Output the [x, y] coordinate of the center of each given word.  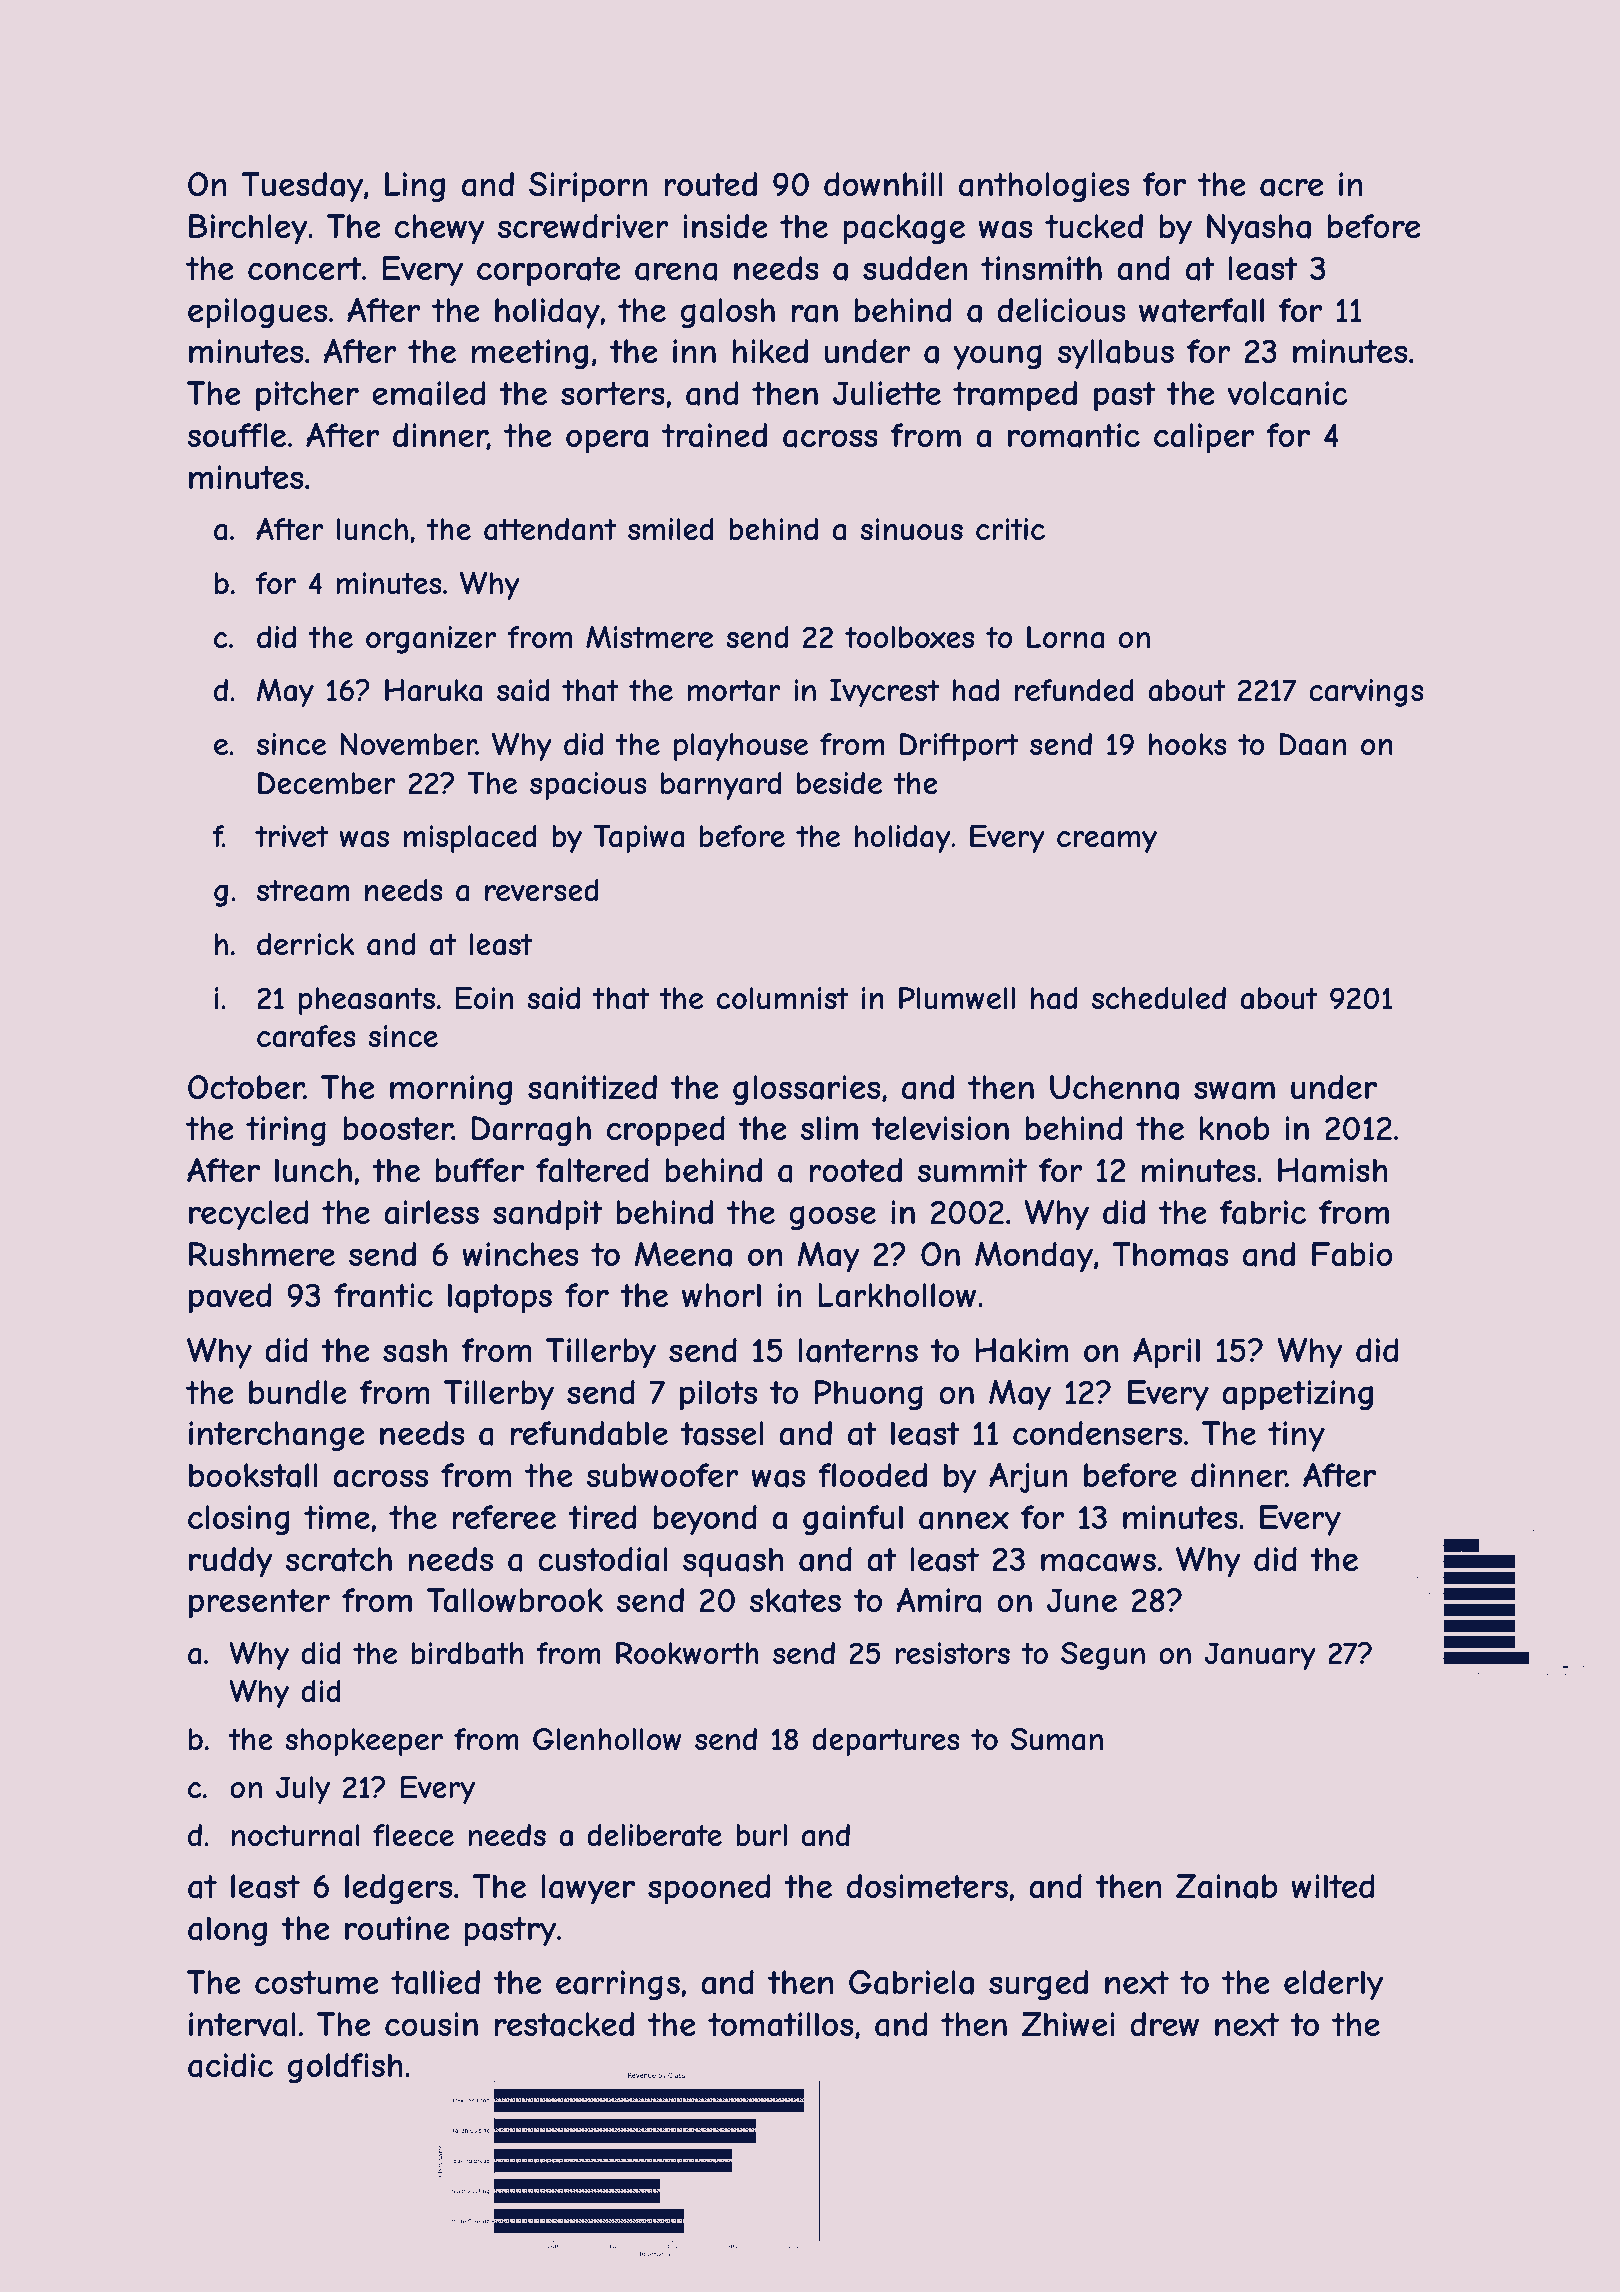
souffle [236, 435]
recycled [249, 1215]
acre [1291, 187]
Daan [1312, 744]
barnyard [721, 786]
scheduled [1159, 998]
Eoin [484, 998]
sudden [915, 268]
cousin [431, 2024]
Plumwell [957, 998]
